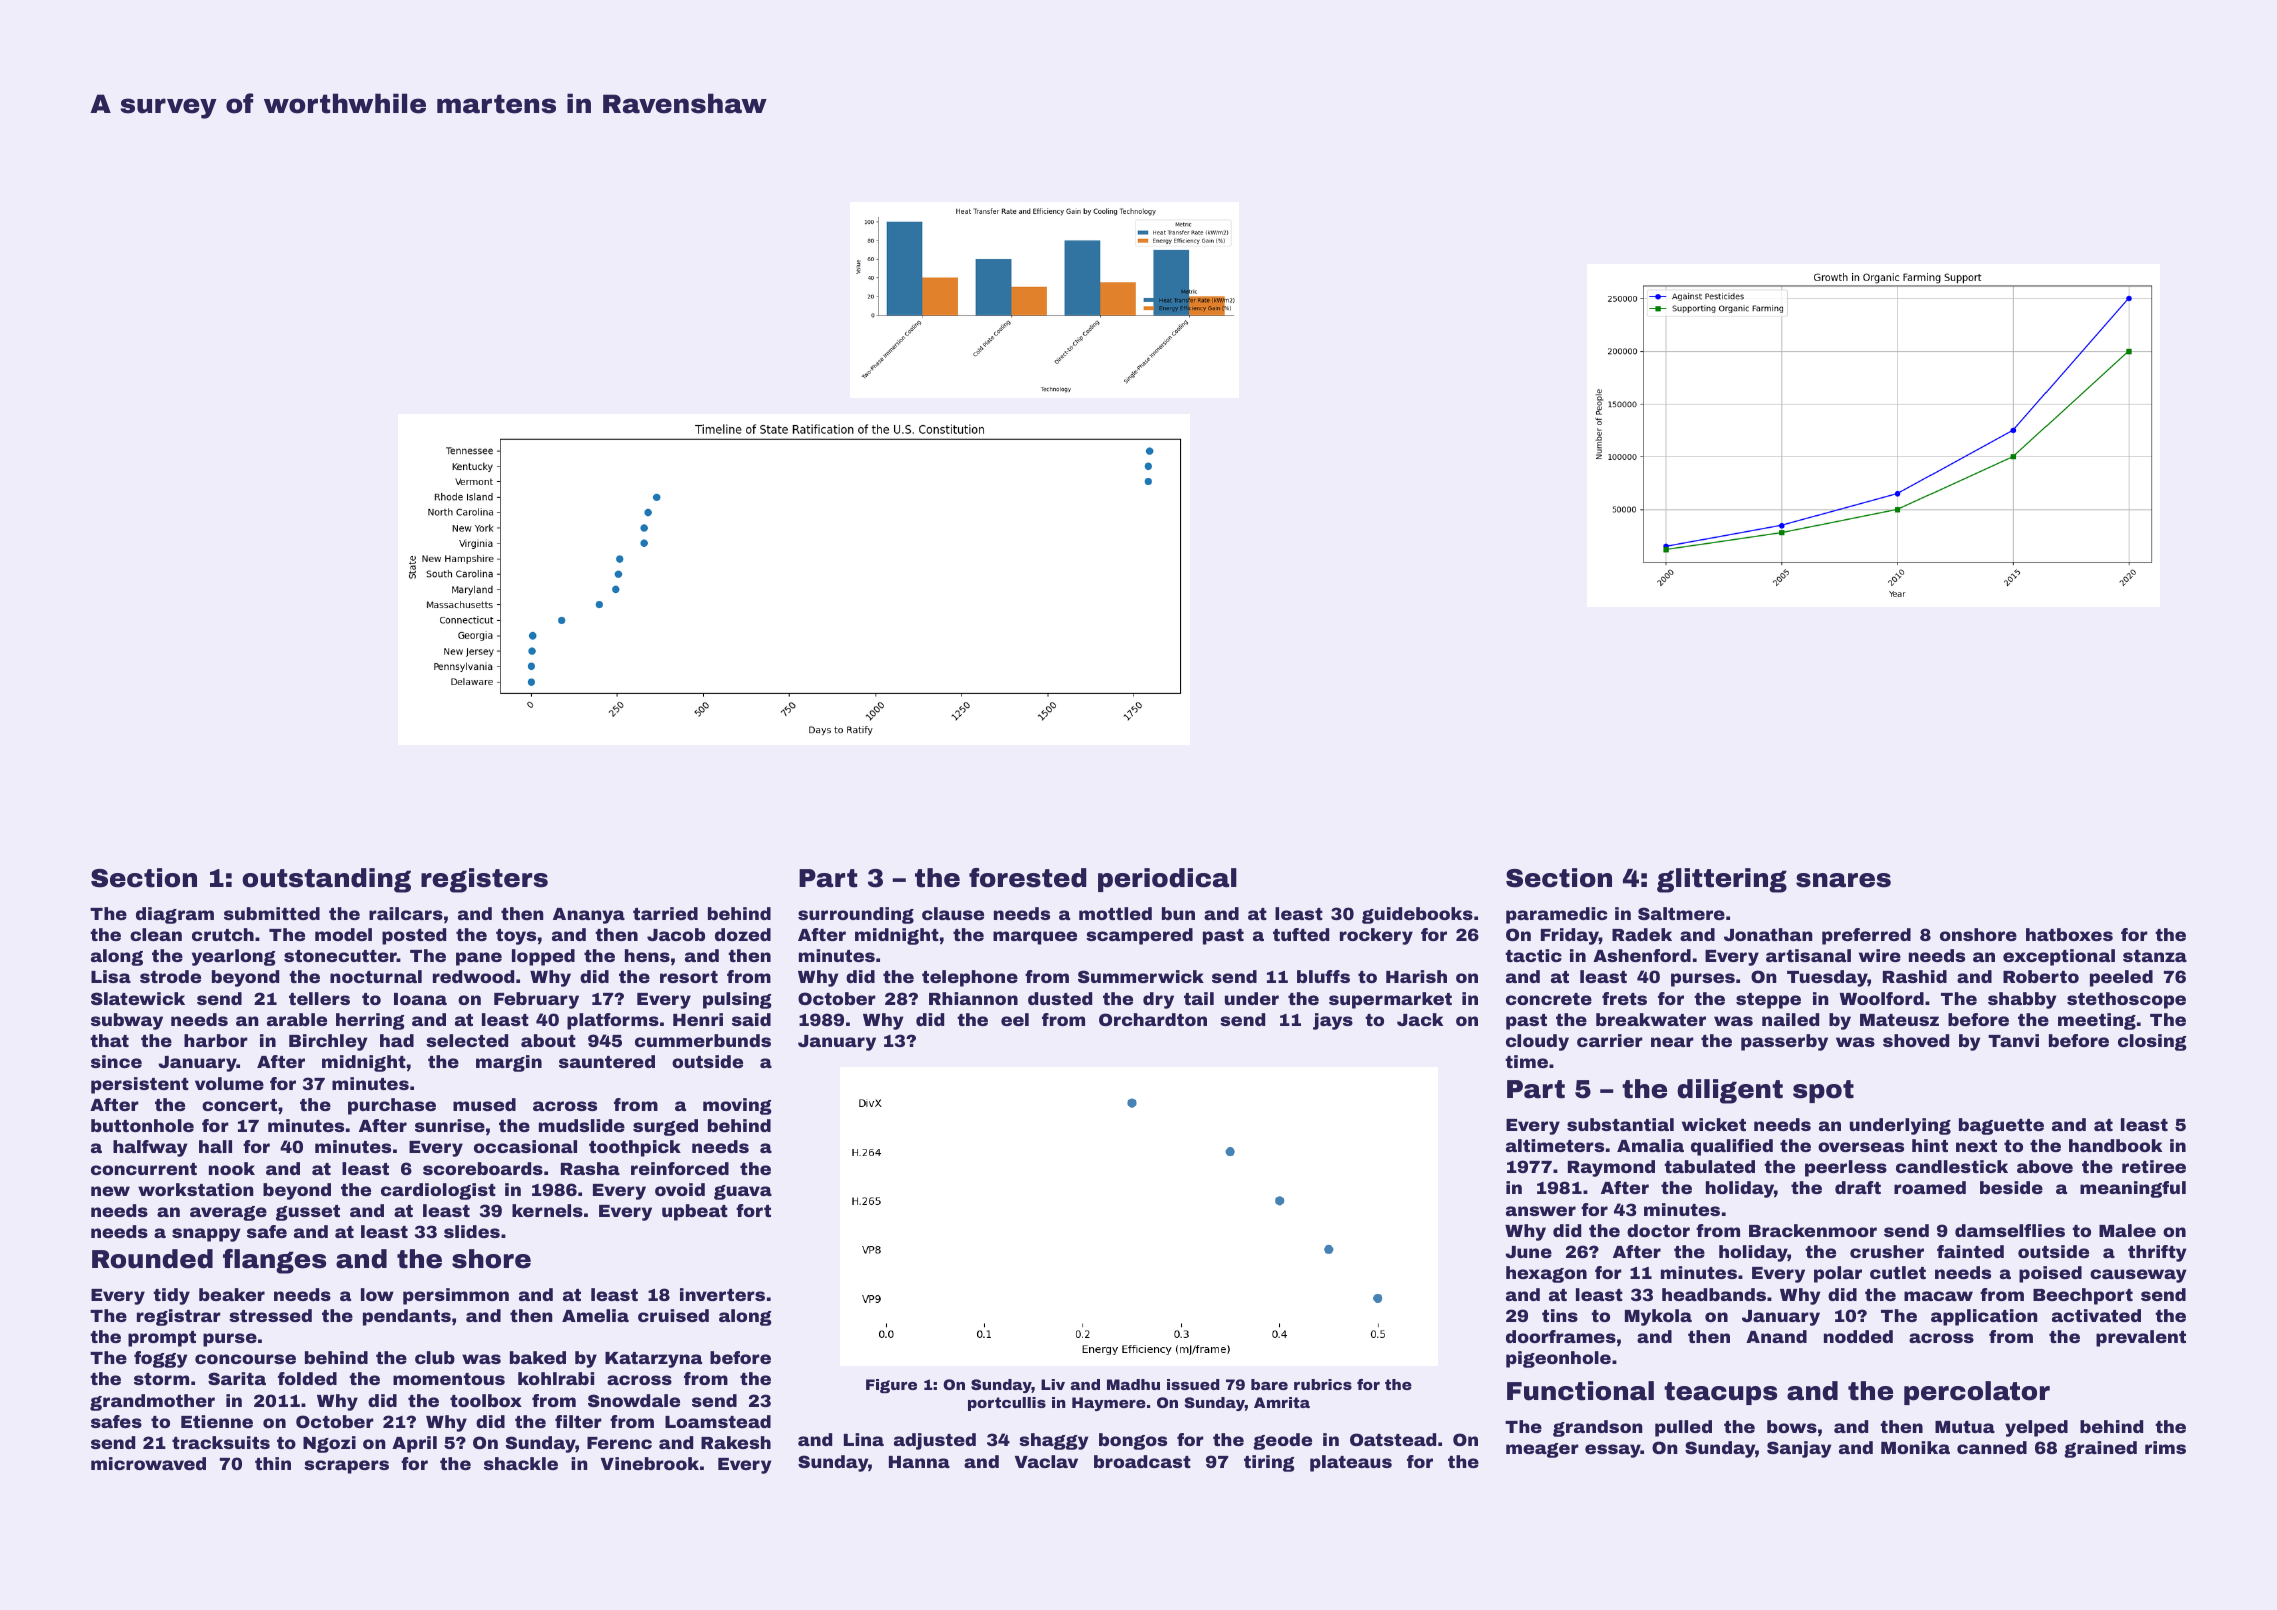 The image size is (2277, 1610). What do you see at coordinates (1768, 1001) in the page?
I see `steppe` at bounding box center [1768, 1001].
